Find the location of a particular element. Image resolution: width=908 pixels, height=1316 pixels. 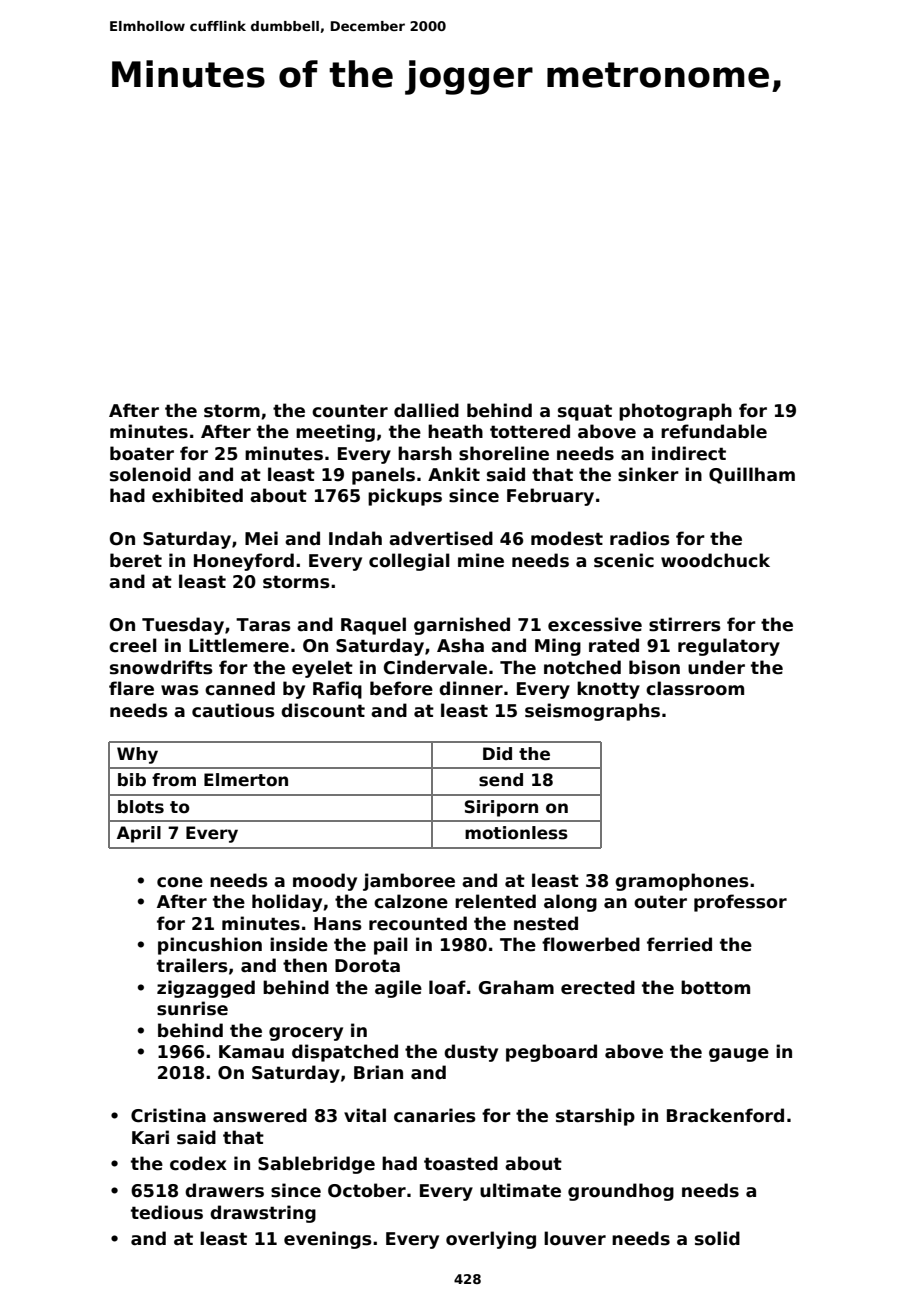

sinker is located at coordinates (648, 474).
